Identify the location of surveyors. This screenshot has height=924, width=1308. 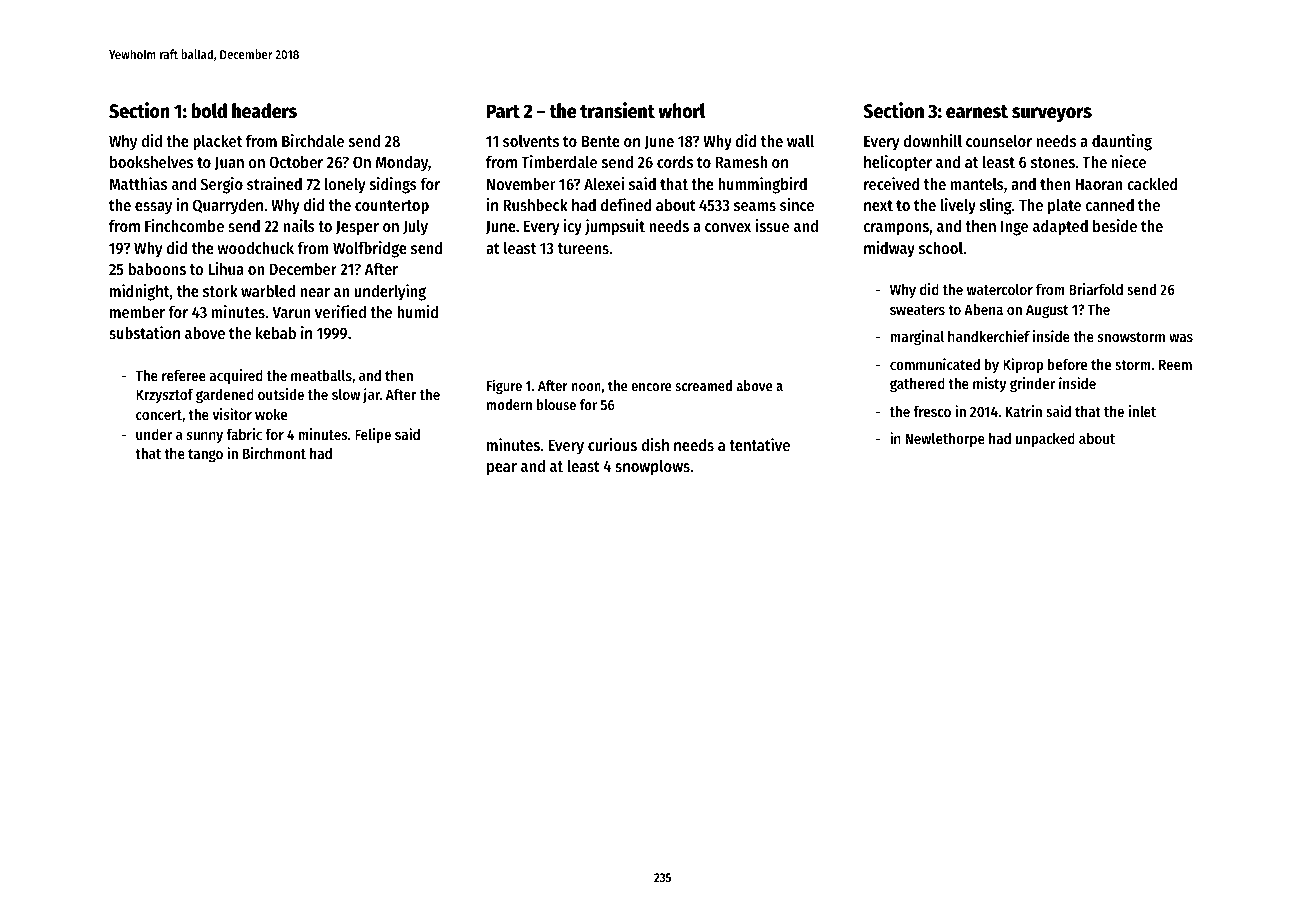
(1052, 114).
